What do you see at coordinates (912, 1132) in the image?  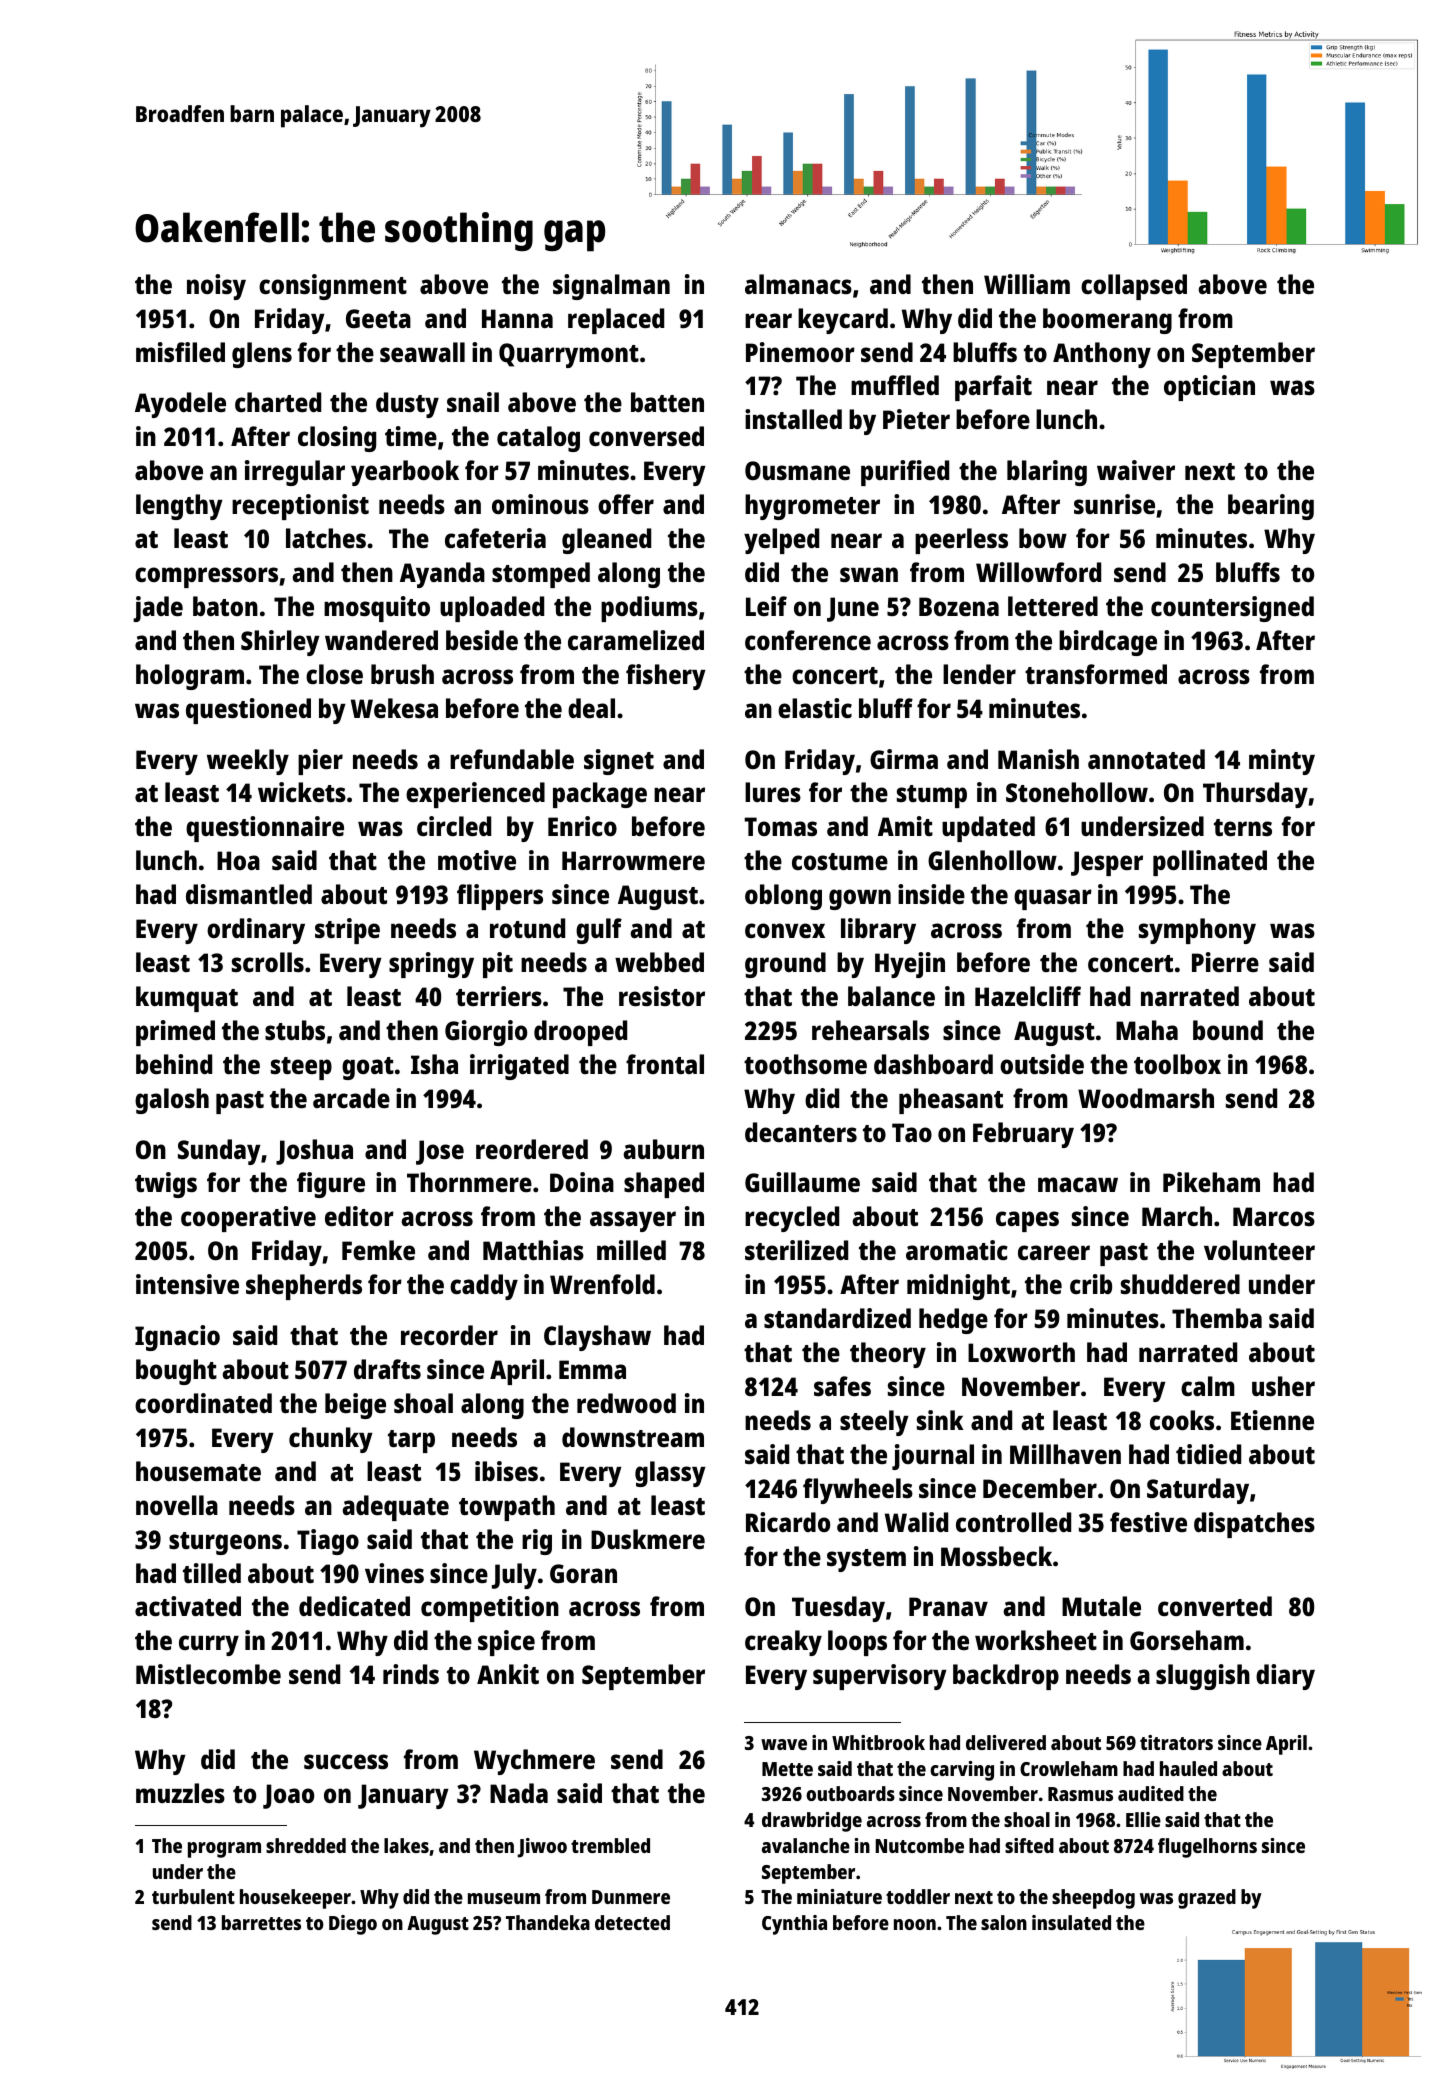 I see `Tao` at bounding box center [912, 1132].
